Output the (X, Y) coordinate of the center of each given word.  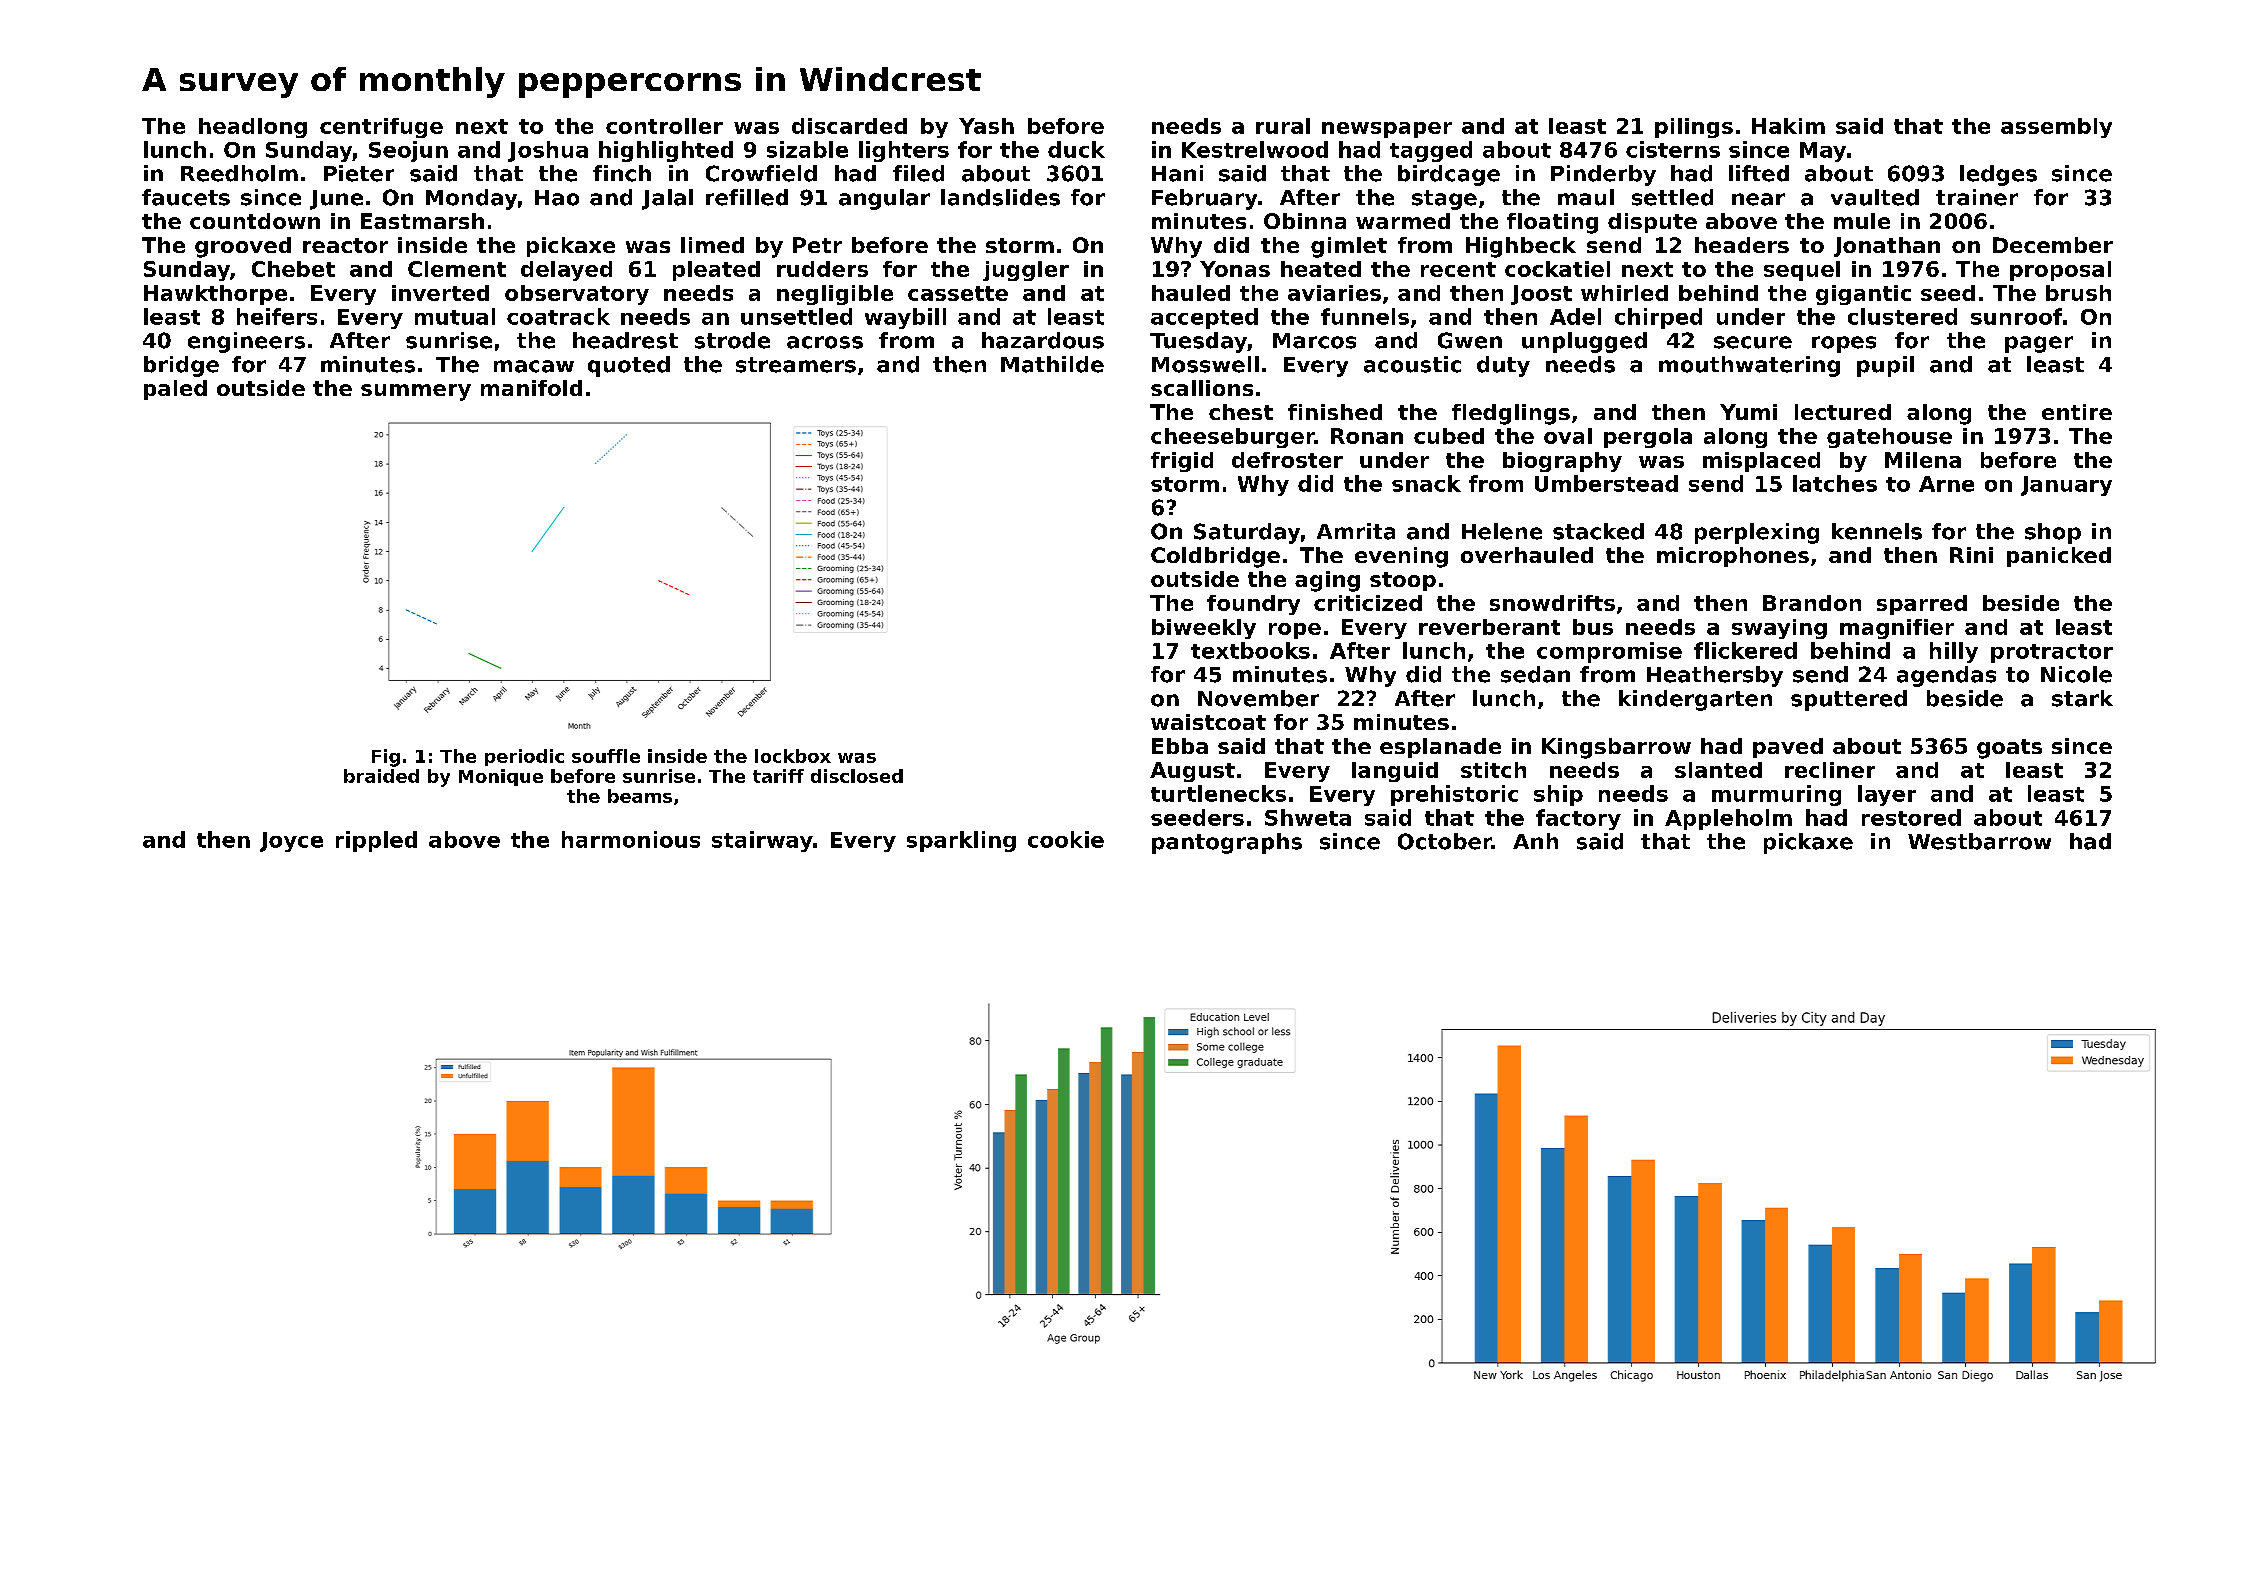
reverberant (1489, 627)
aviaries (1334, 293)
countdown (255, 221)
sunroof (2016, 316)
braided (381, 776)
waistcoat (1208, 722)
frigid (1182, 462)
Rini (1971, 555)
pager (2039, 344)
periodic (524, 757)
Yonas (1235, 269)
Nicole (2076, 674)
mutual (455, 316)
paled (175, 390)
